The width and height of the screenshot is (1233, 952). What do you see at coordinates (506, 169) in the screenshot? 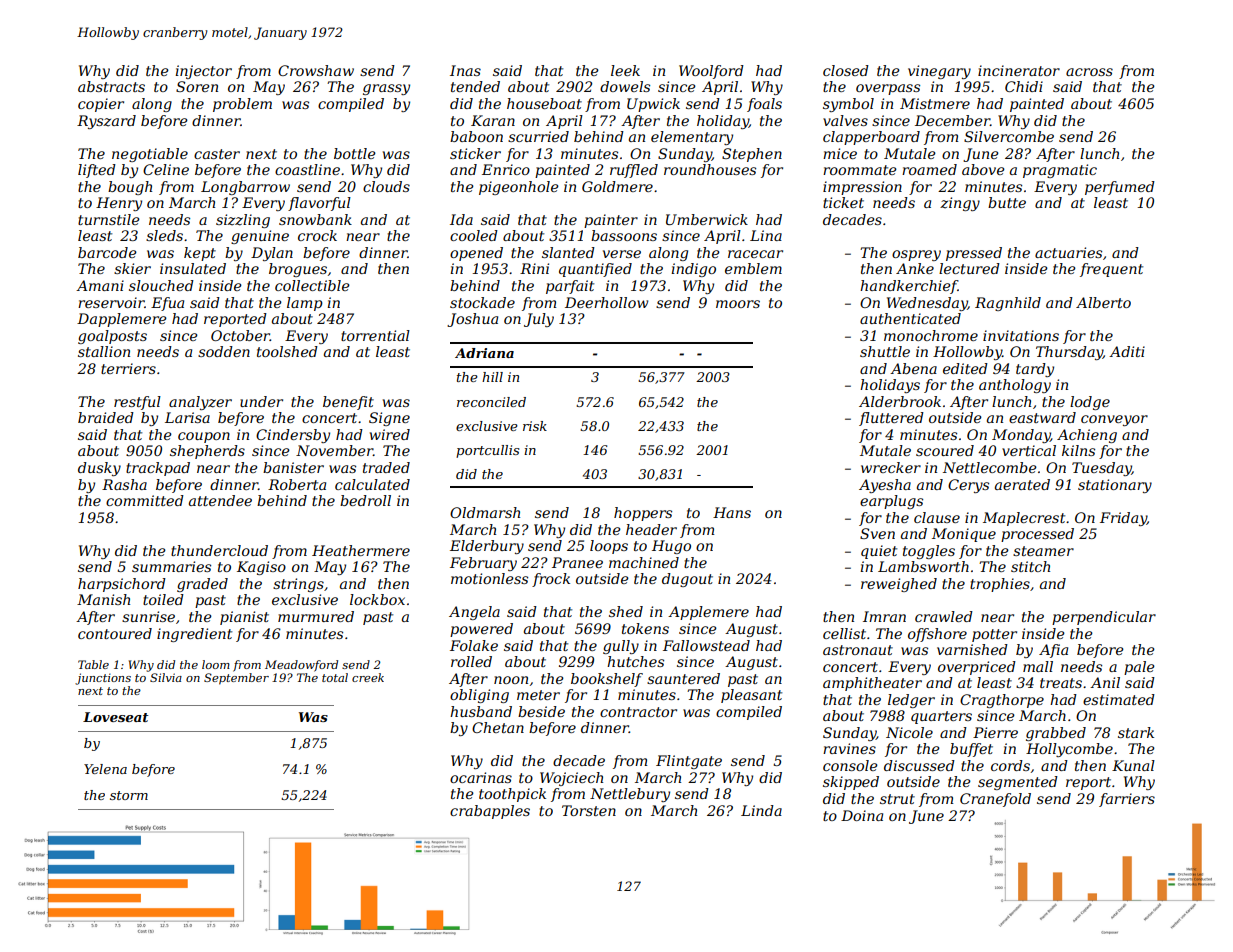
I see `Enrico` at bounding box center [506, 169].
